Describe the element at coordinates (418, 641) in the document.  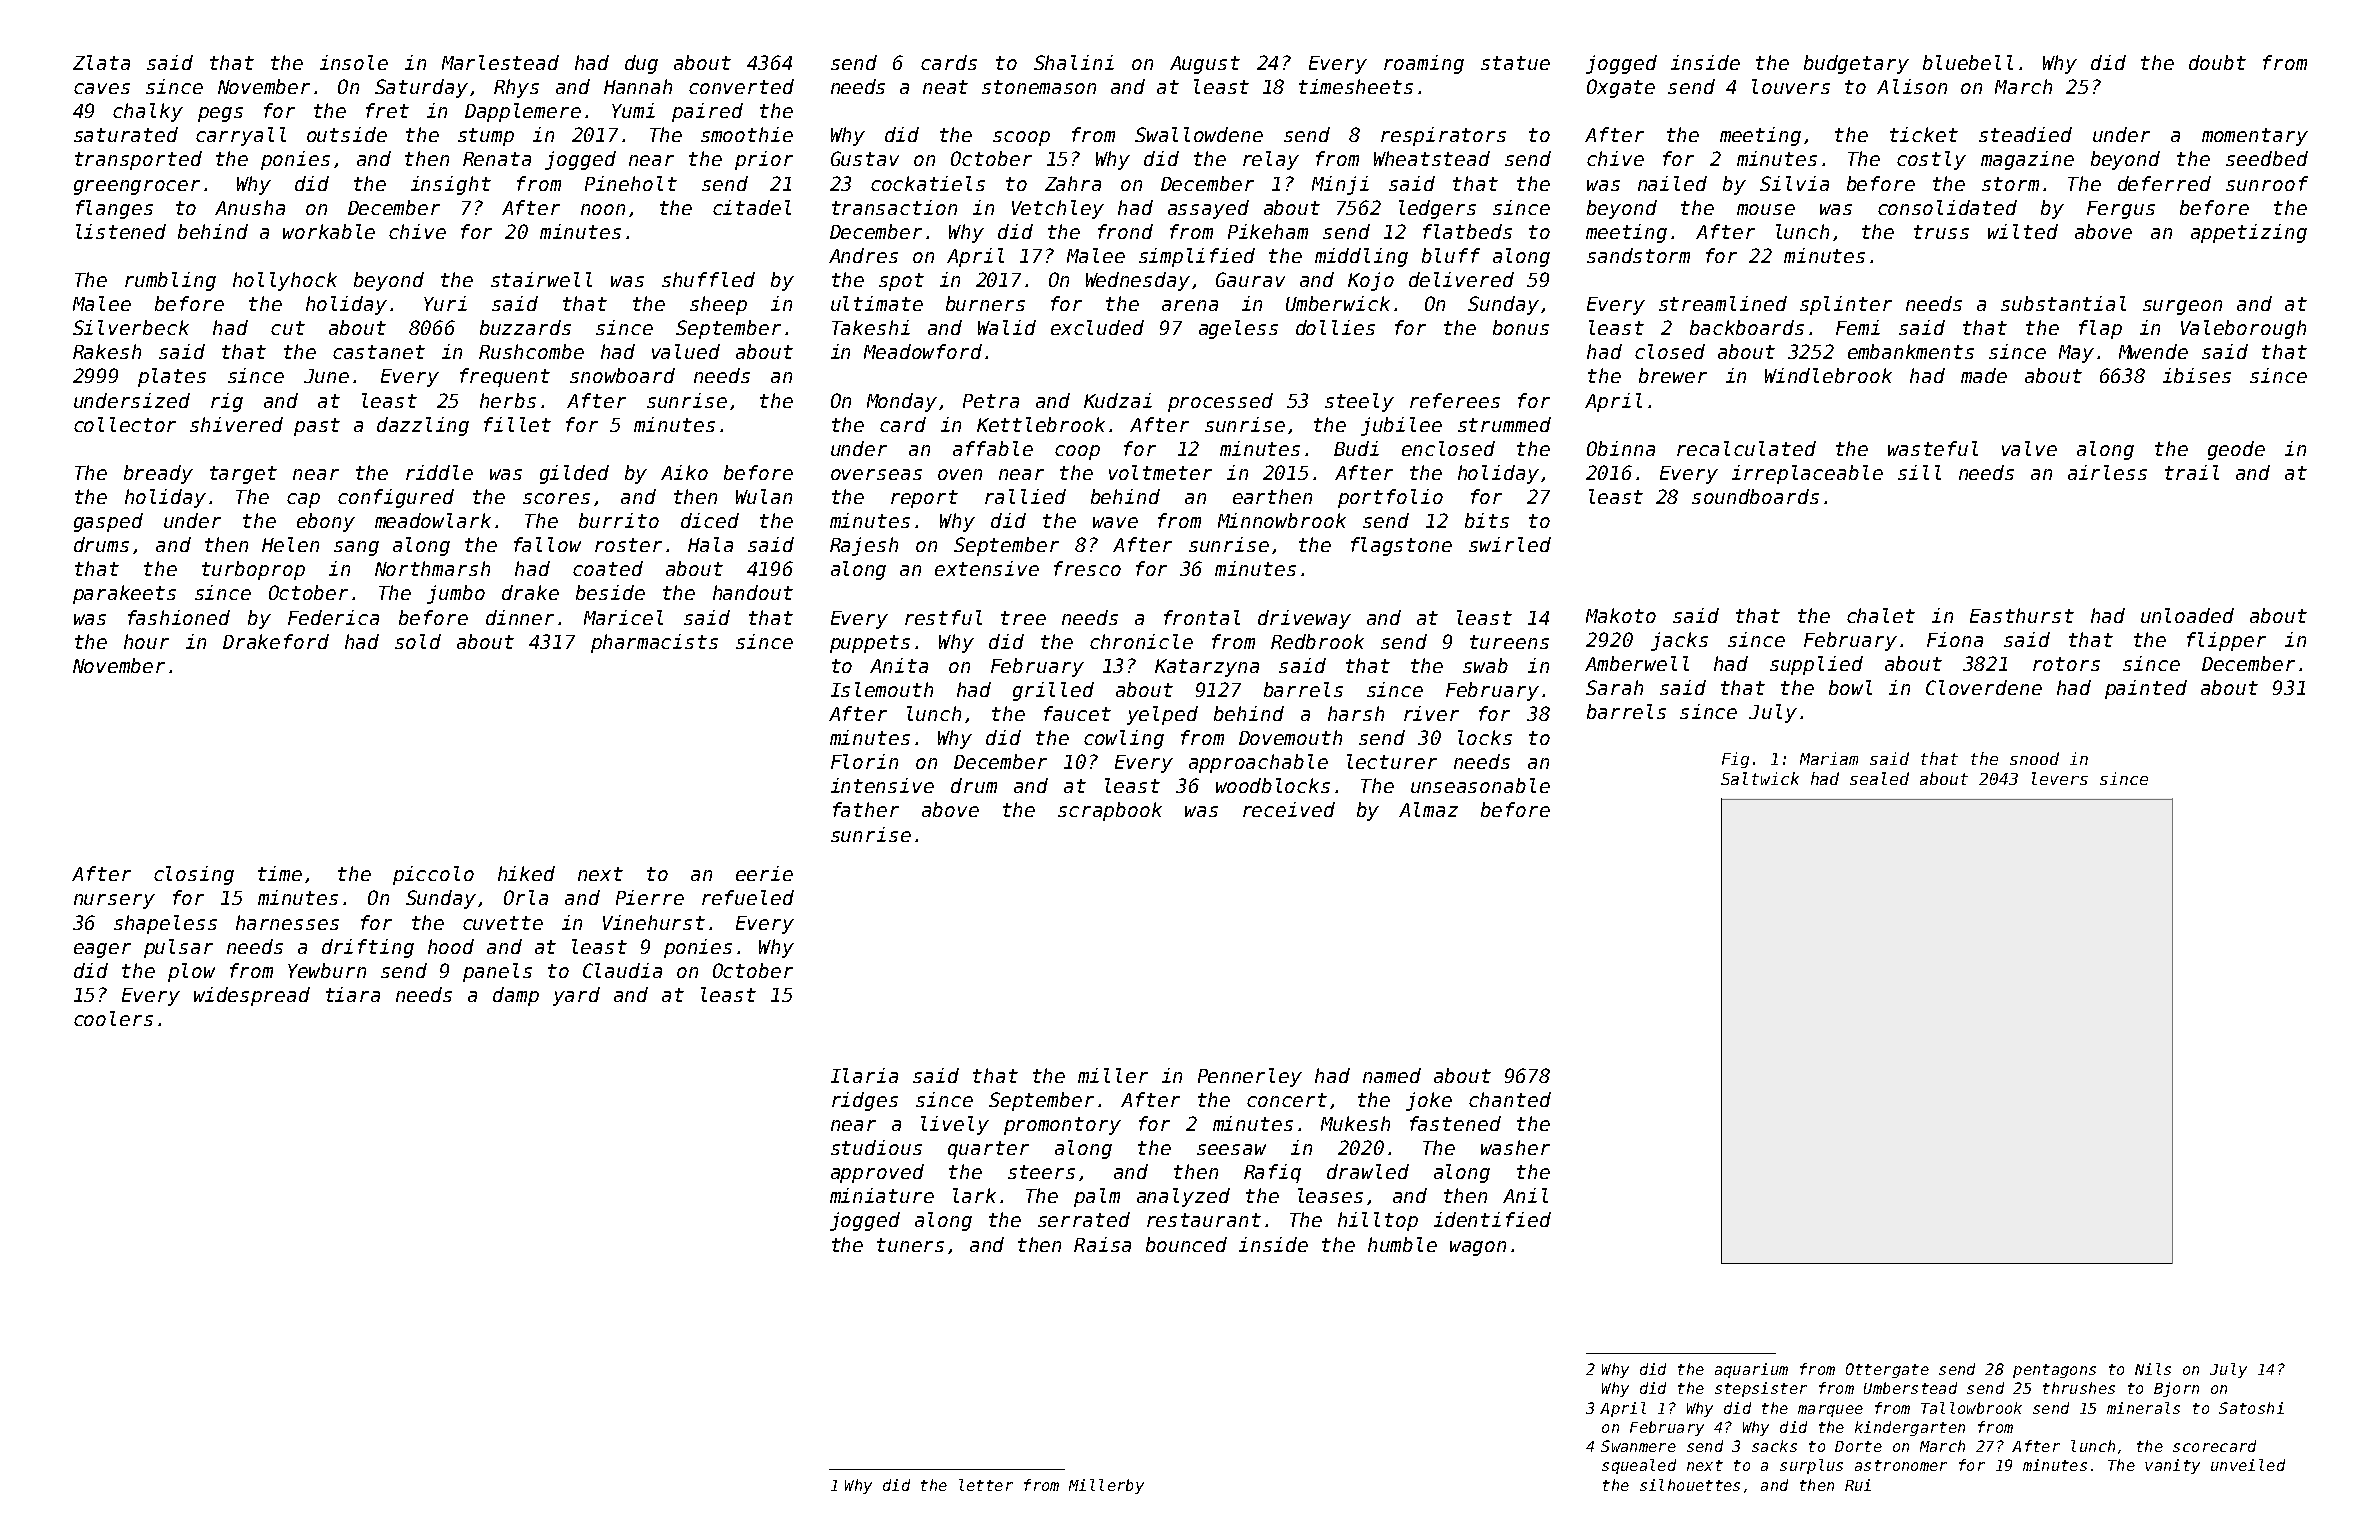
I see `sold` at that location.
